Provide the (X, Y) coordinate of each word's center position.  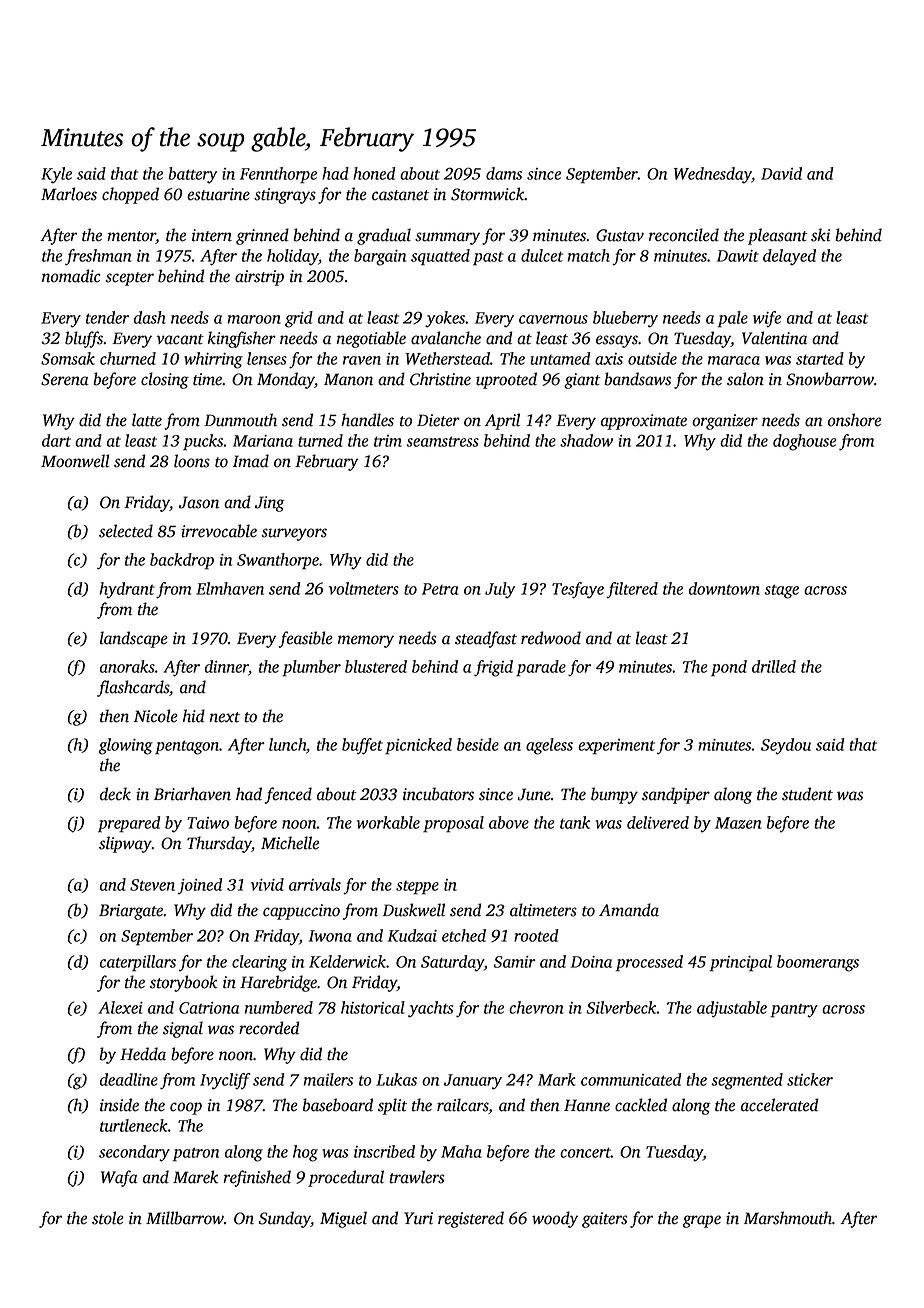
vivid (267, 884)
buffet (362, 746)
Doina (591, 962)
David (781, 173)
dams (504, 173)
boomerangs (818, 963)
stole (108, 1218)
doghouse (804, 442)
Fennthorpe (278, 175)
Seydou (786, 746)
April (502, 421)
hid (194, 716)
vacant (180, 339)
